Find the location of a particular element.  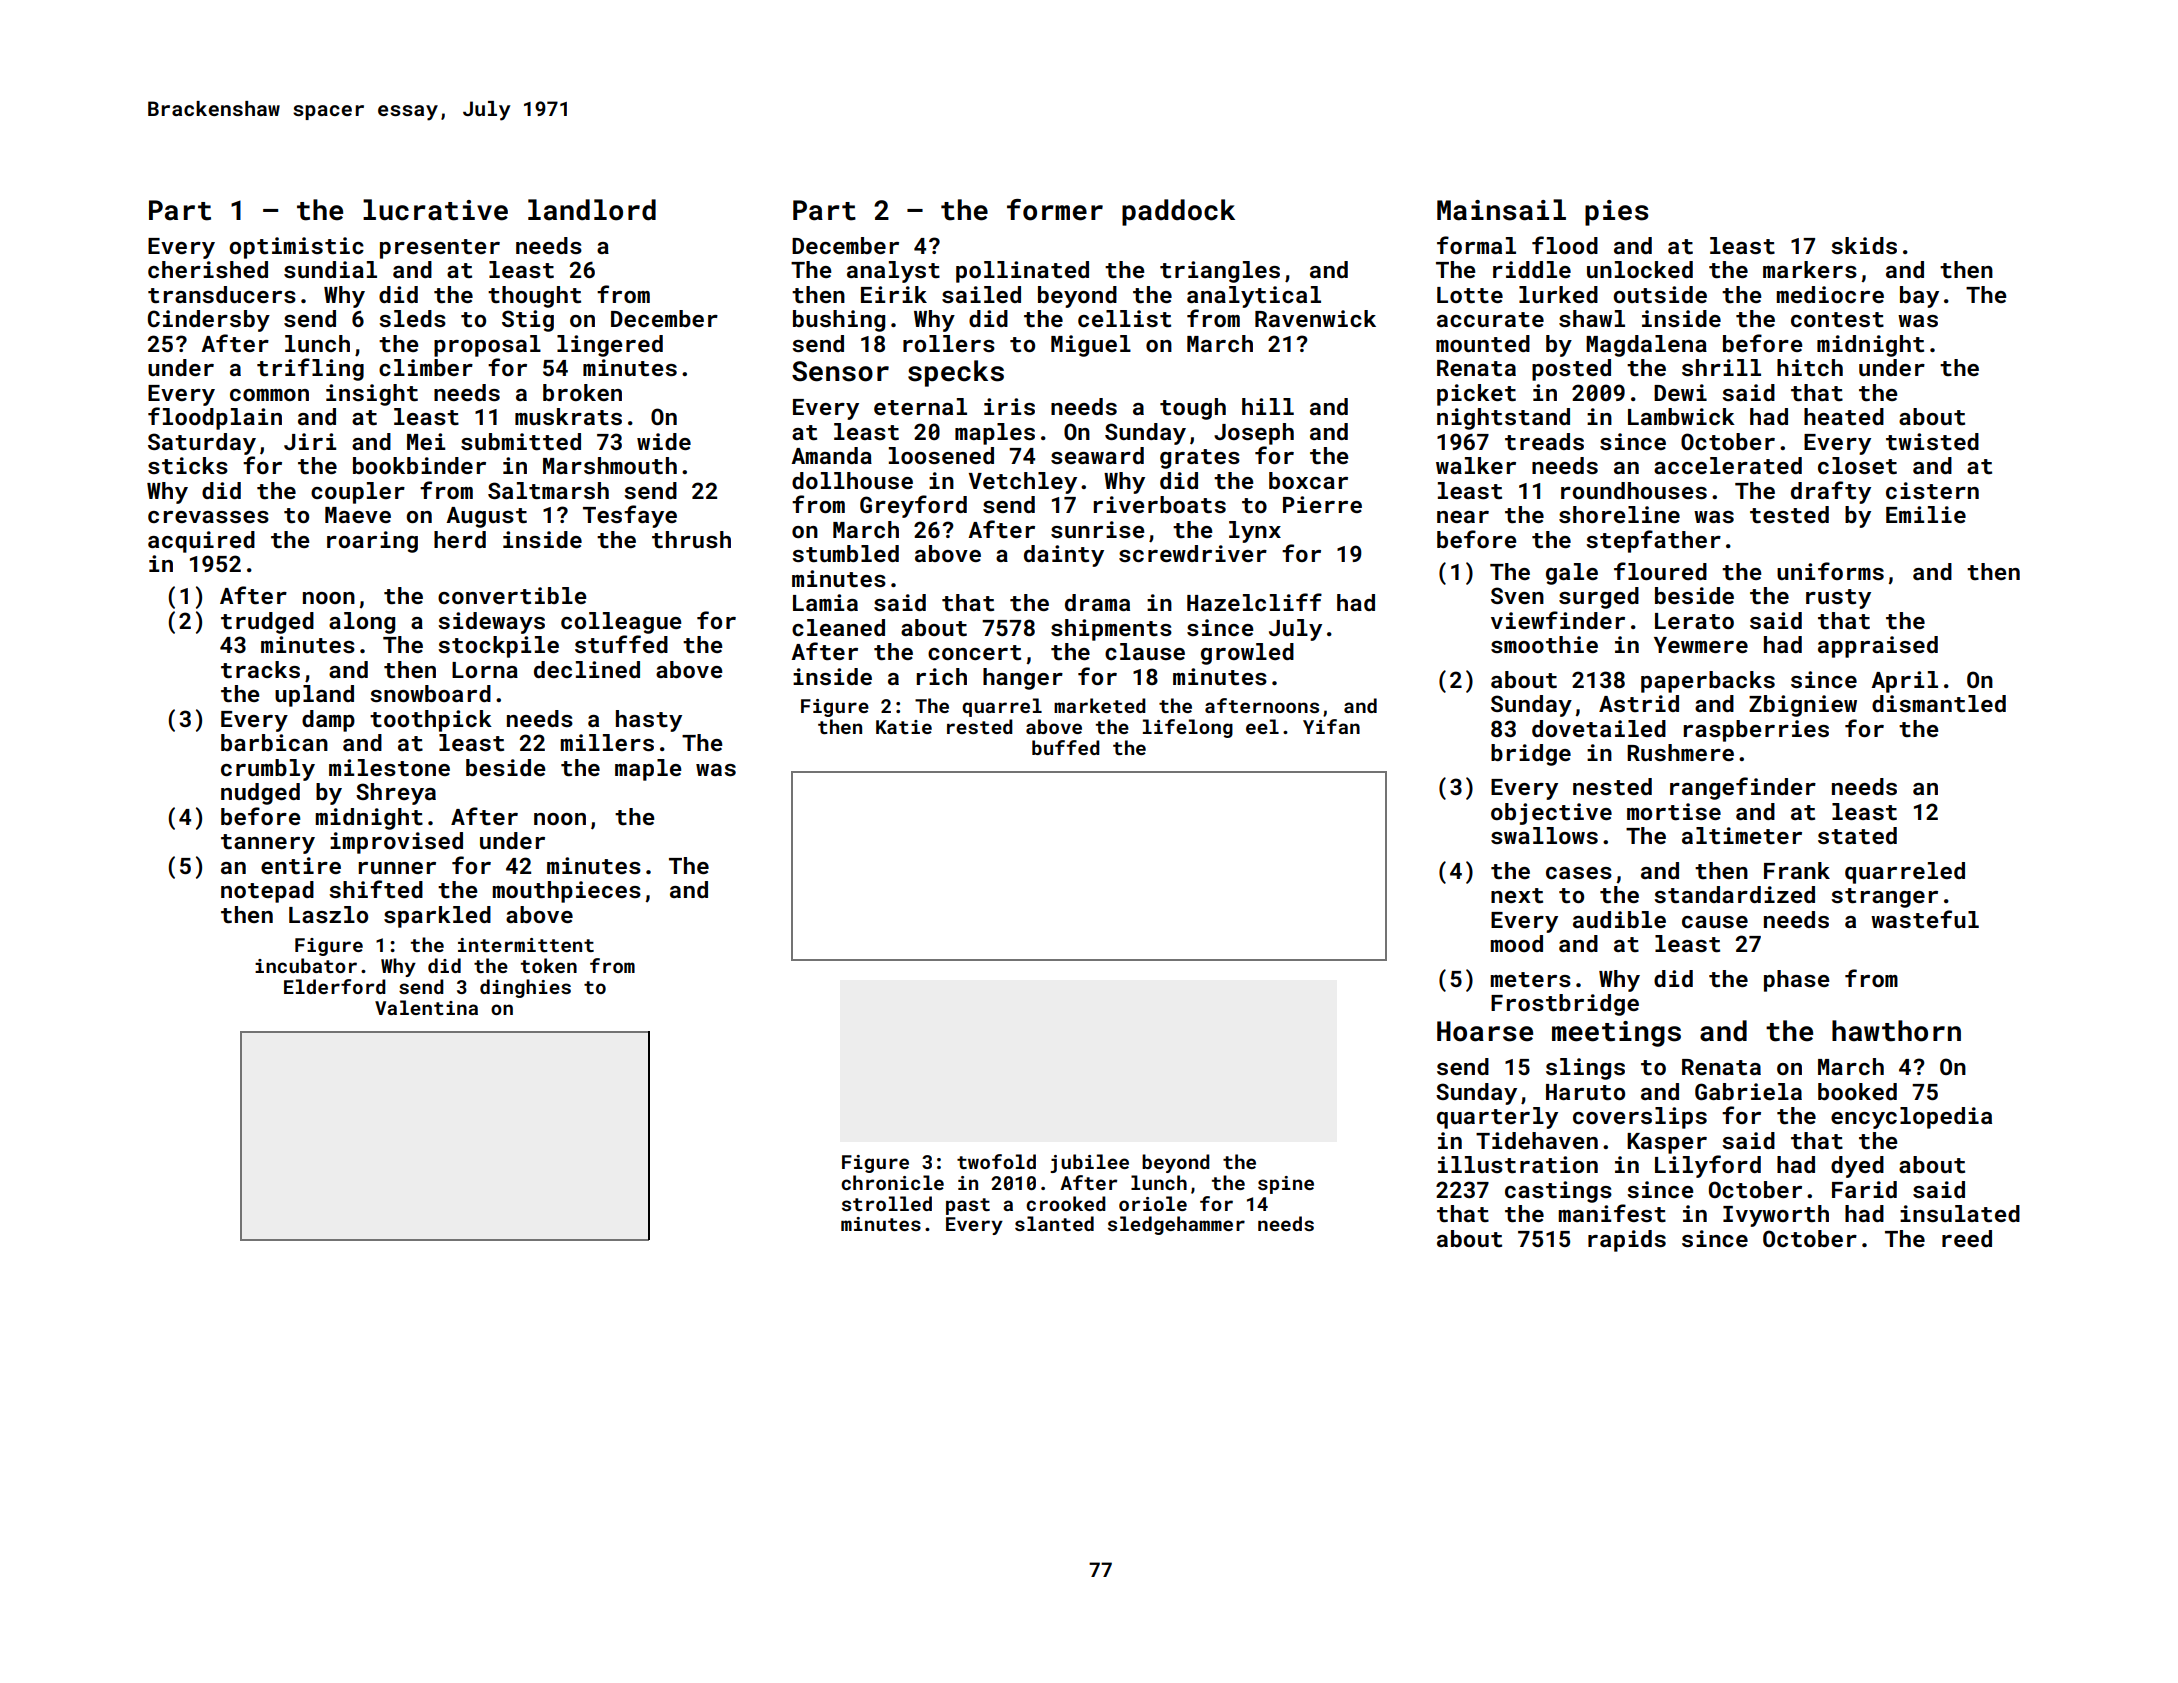

nested is located at coordinates (1612, 786).
